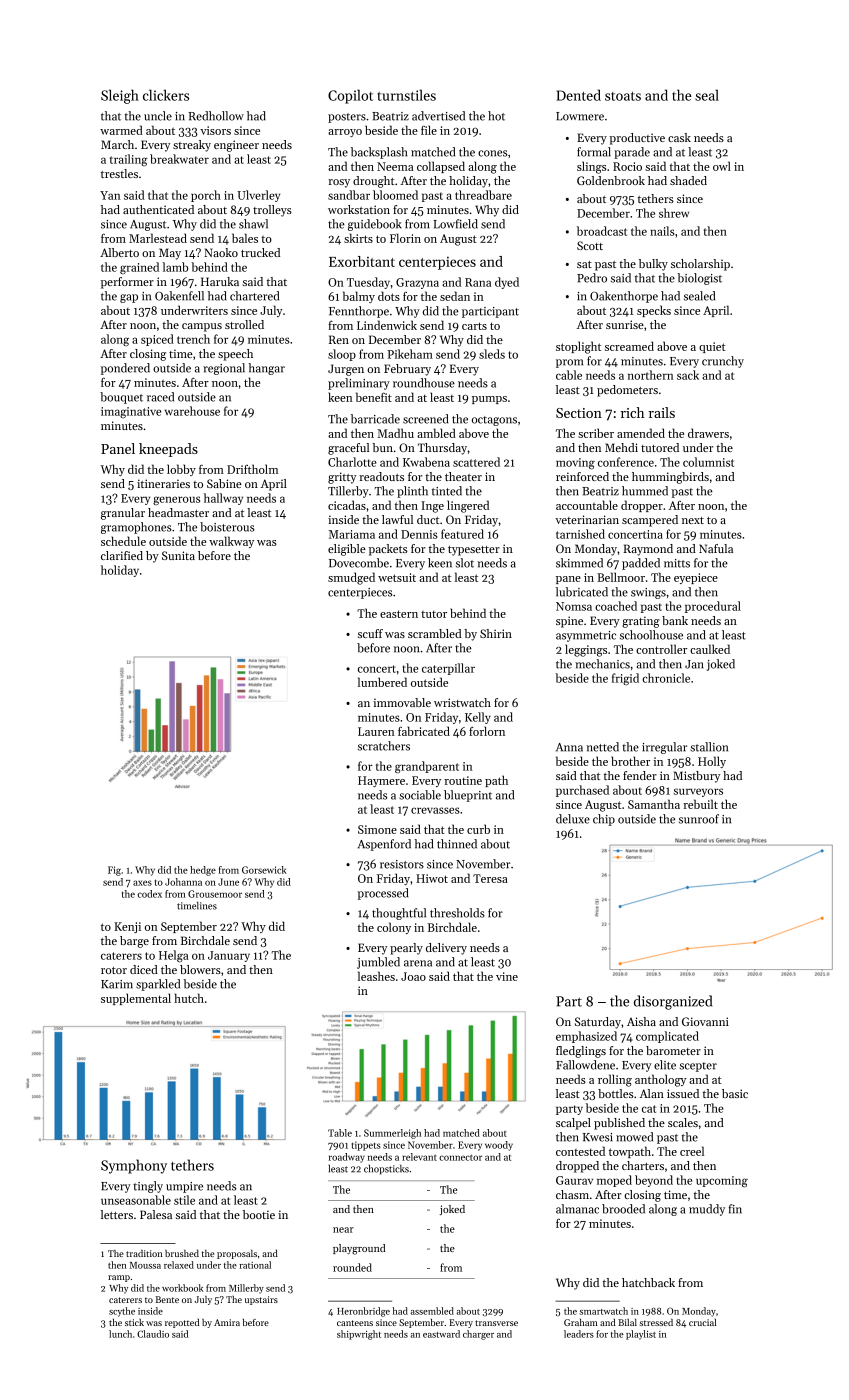  What do you see at coordinates (435, 810) in the page?
I see `crevasses` at bounding box center [435, 810].
